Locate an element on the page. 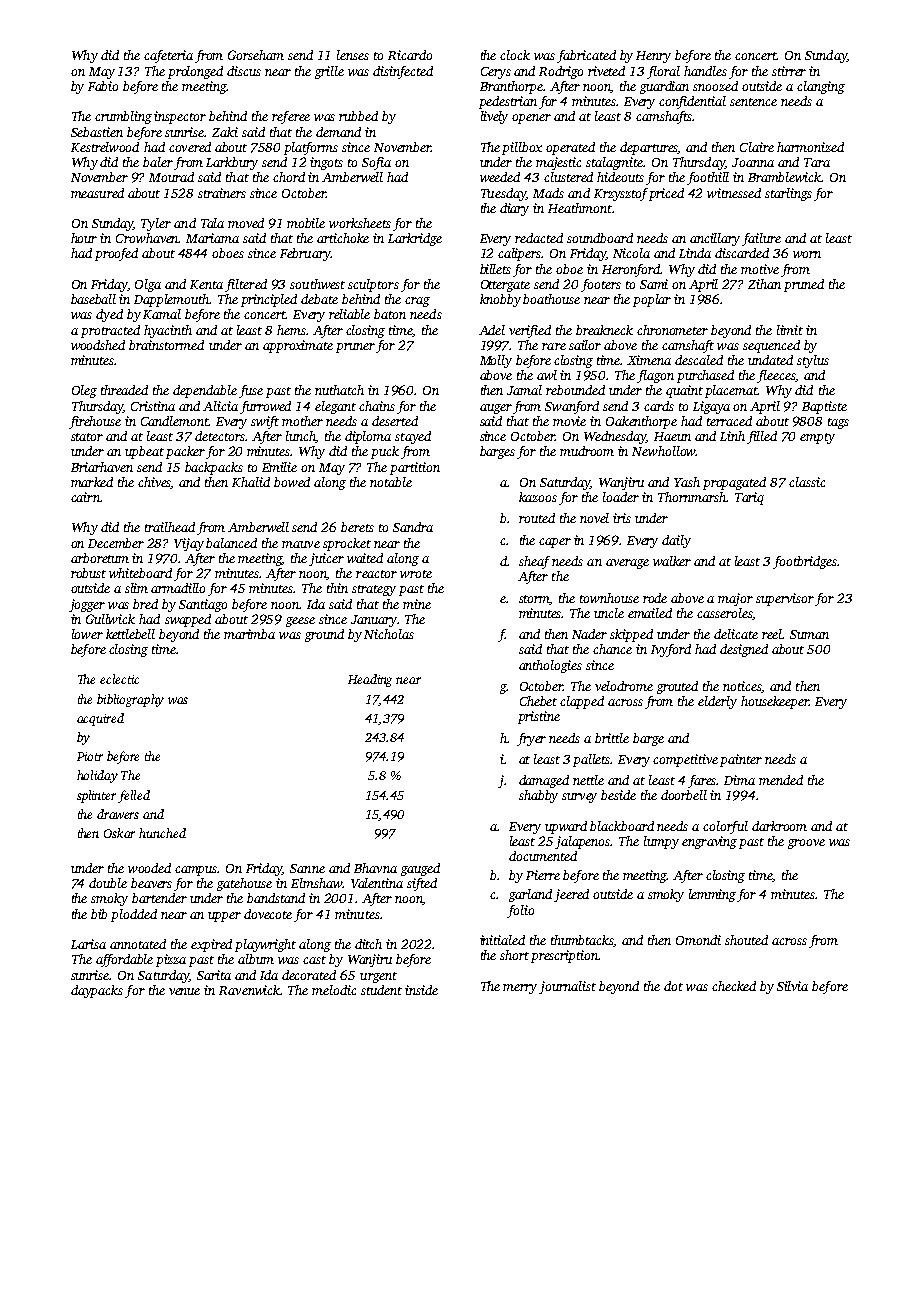  delicate is located at coordinates (736, 634).
